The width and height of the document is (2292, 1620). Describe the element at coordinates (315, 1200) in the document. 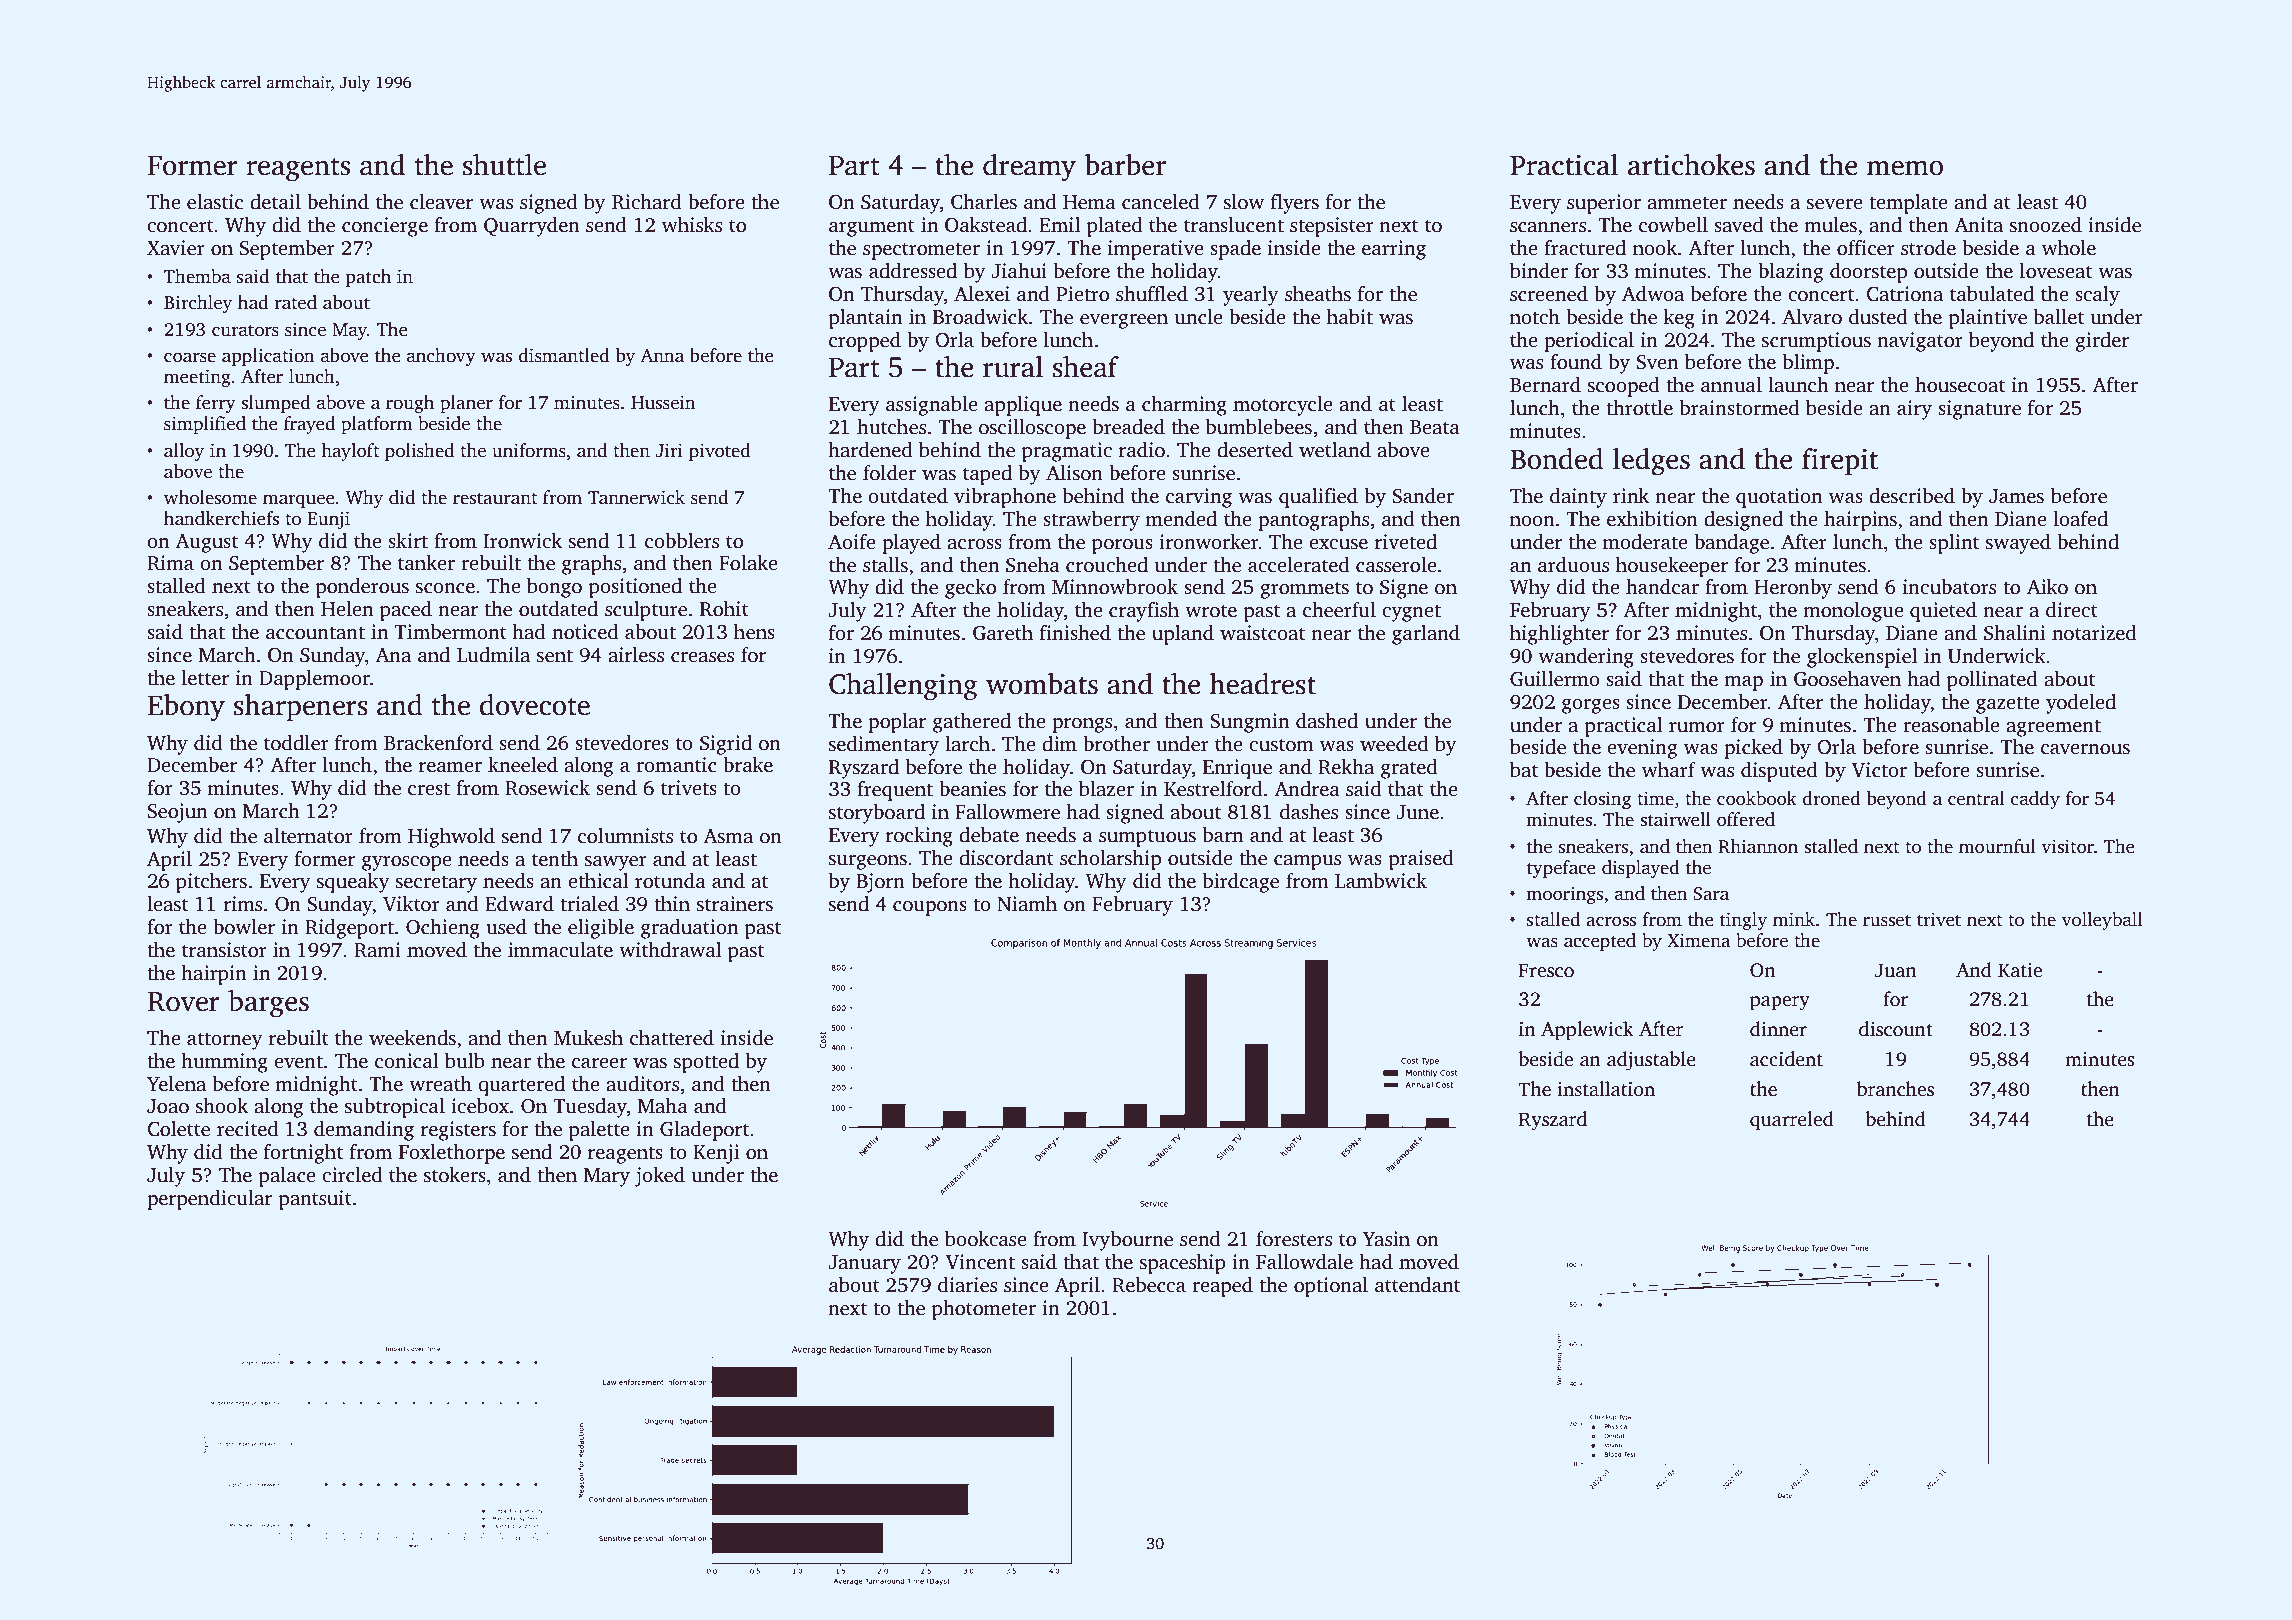

I see `pantsuit` at that location.
